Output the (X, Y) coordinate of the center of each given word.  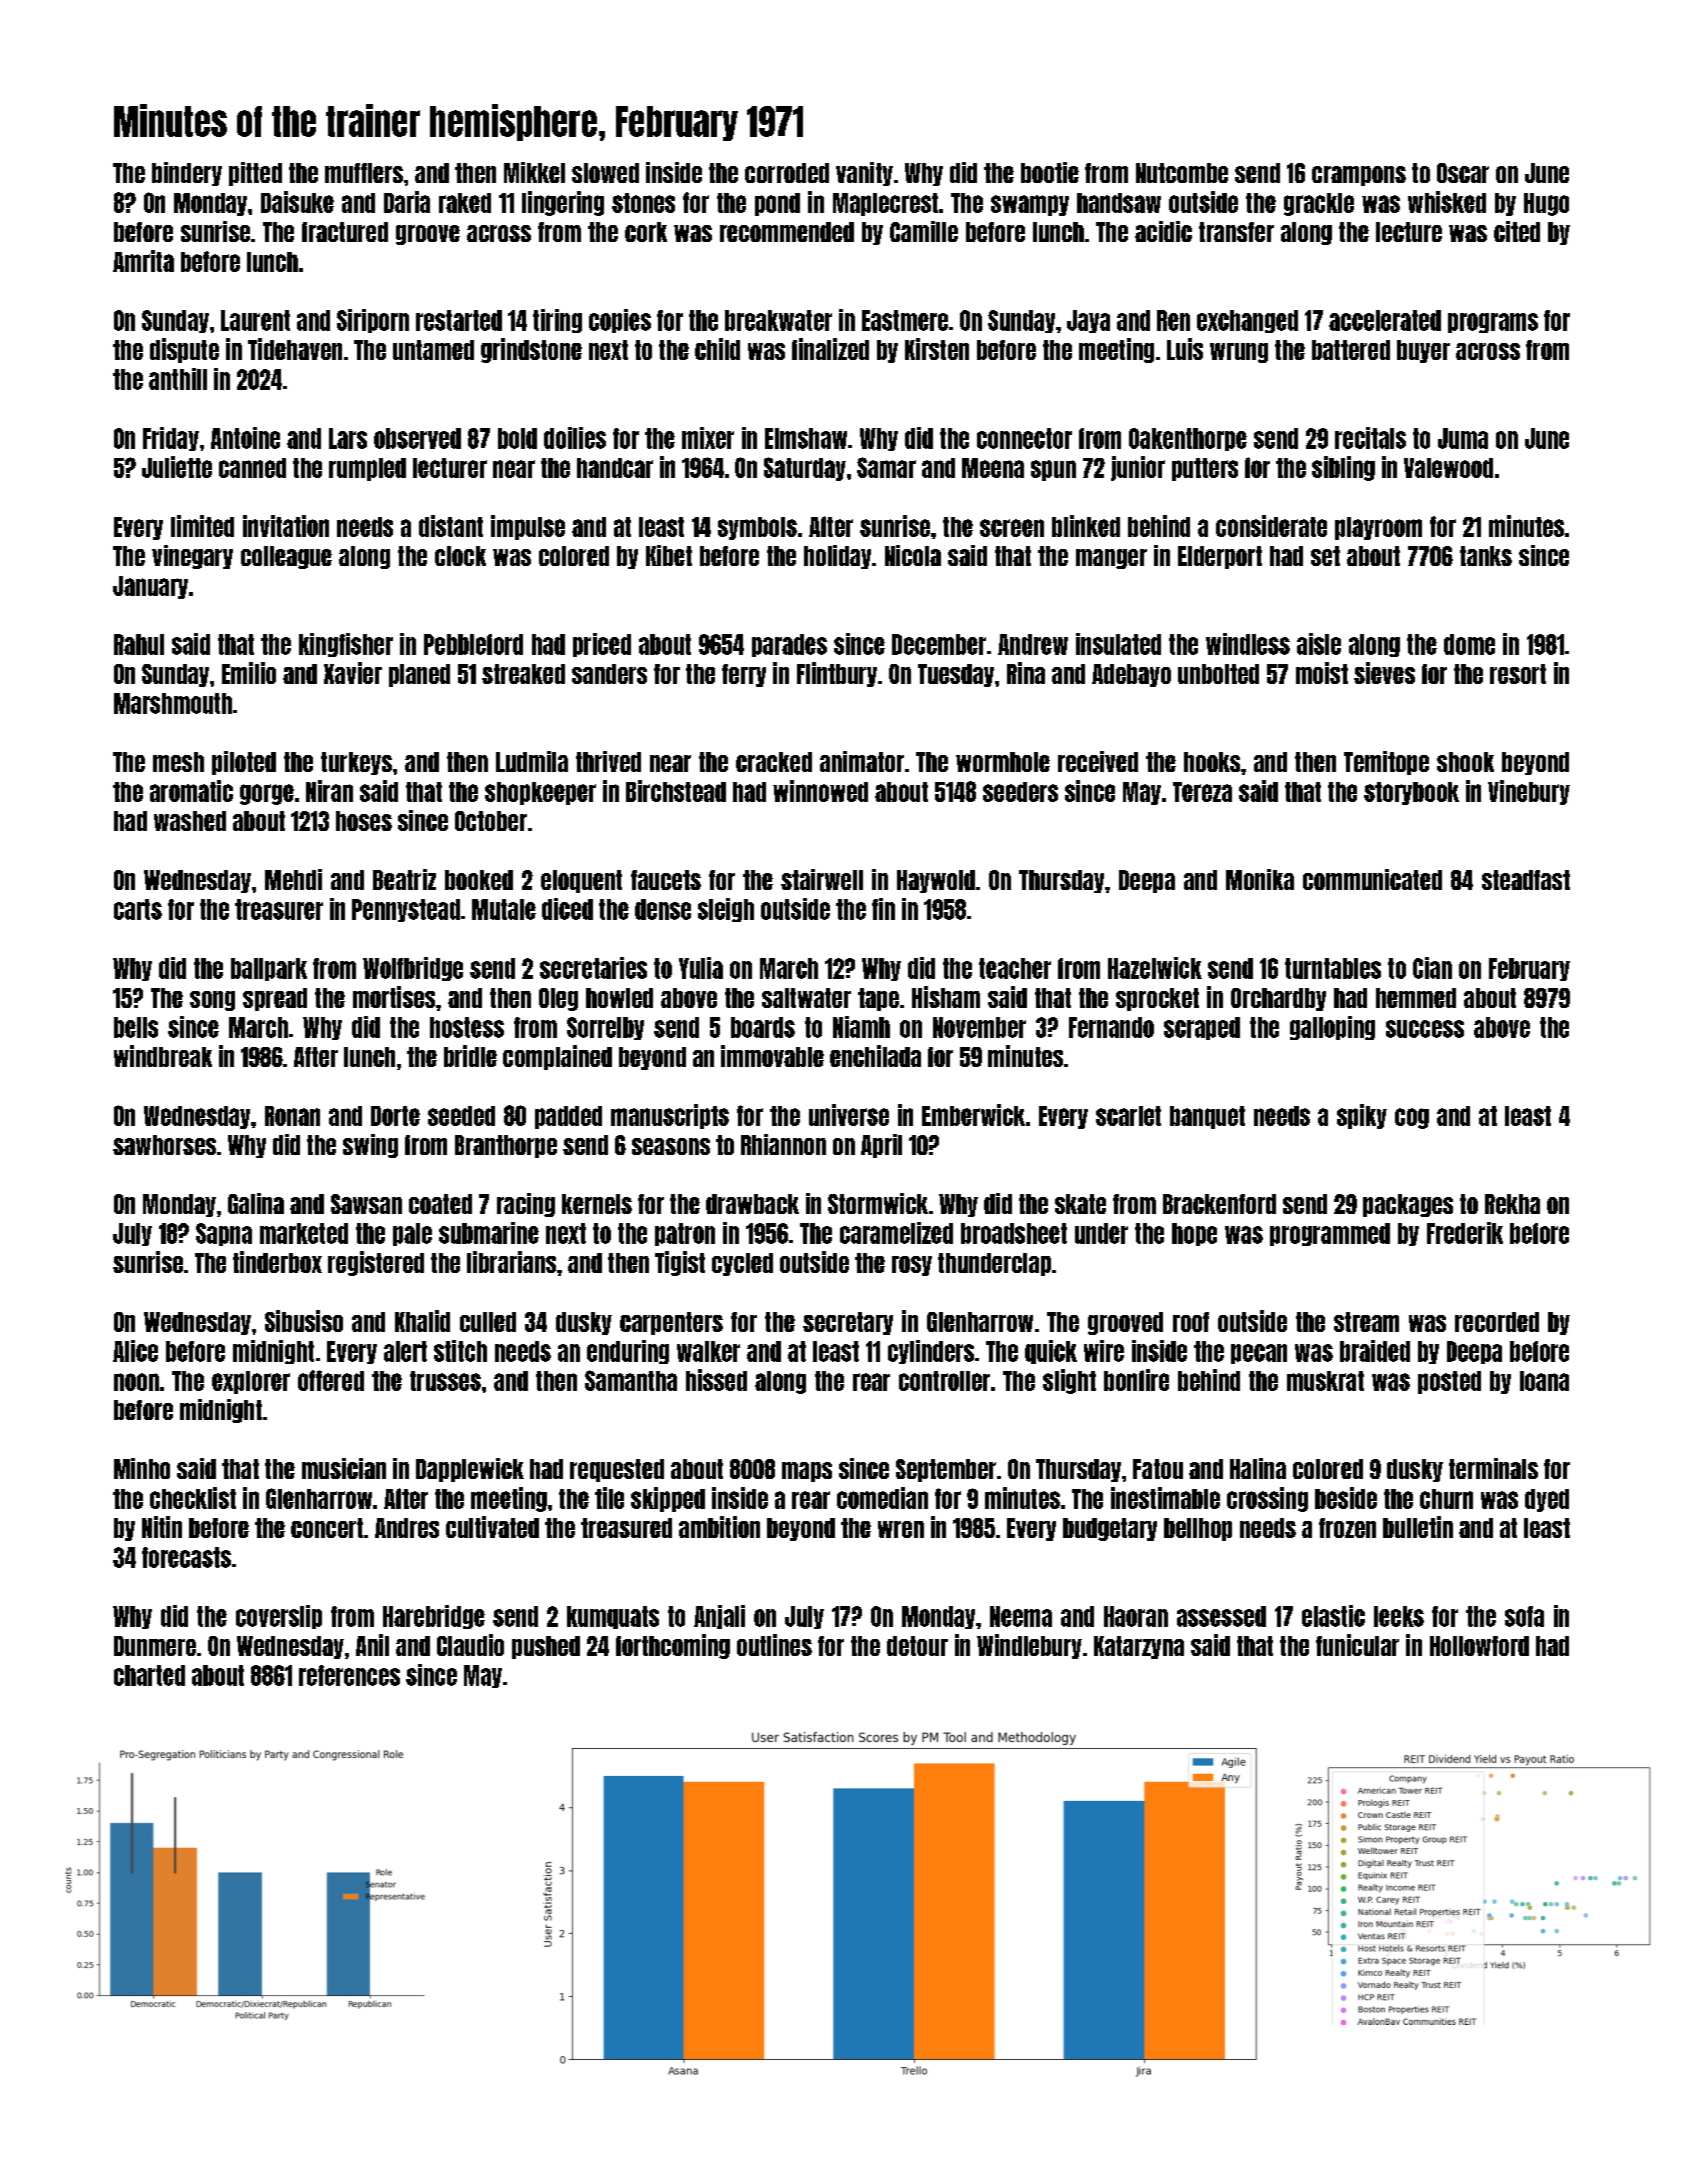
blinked (1086, 526)
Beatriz (404, 879)
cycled (742, 1264)
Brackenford (1219, 1204)
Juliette (177, 467)
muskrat (1325, 1381)
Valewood (1448, 468)
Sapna (224, 1234)
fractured (345, 232)
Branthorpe (506, 1146)
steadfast (1526, 880)
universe (849, 1115)
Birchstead (676, 791)
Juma (1463, 438)
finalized (830, 349)
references (349, 1675)
